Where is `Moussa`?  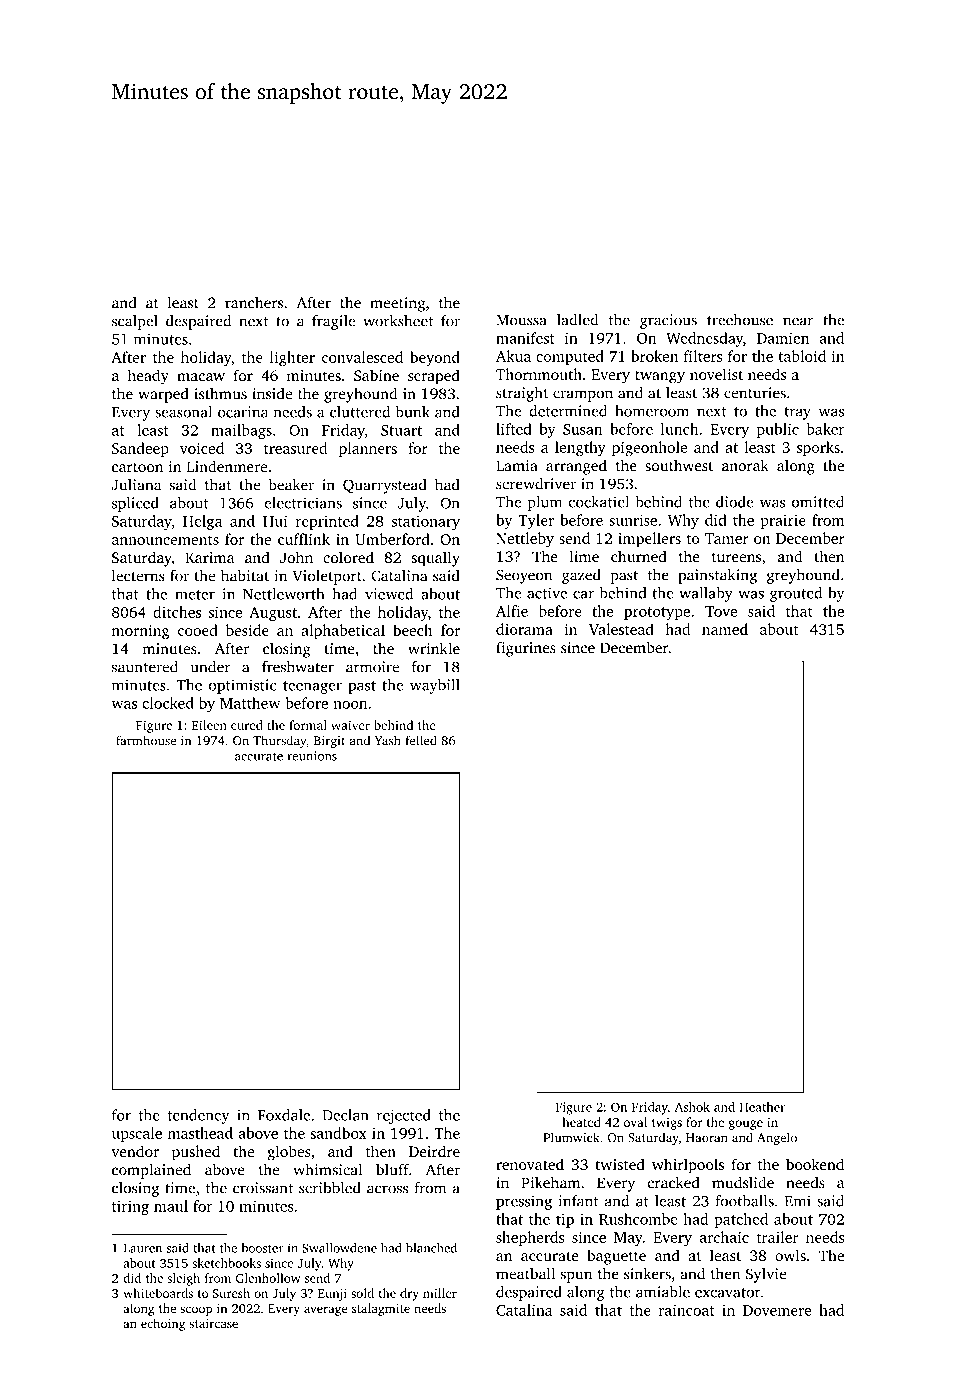 Moussa is located at coordinates (521, 320).
